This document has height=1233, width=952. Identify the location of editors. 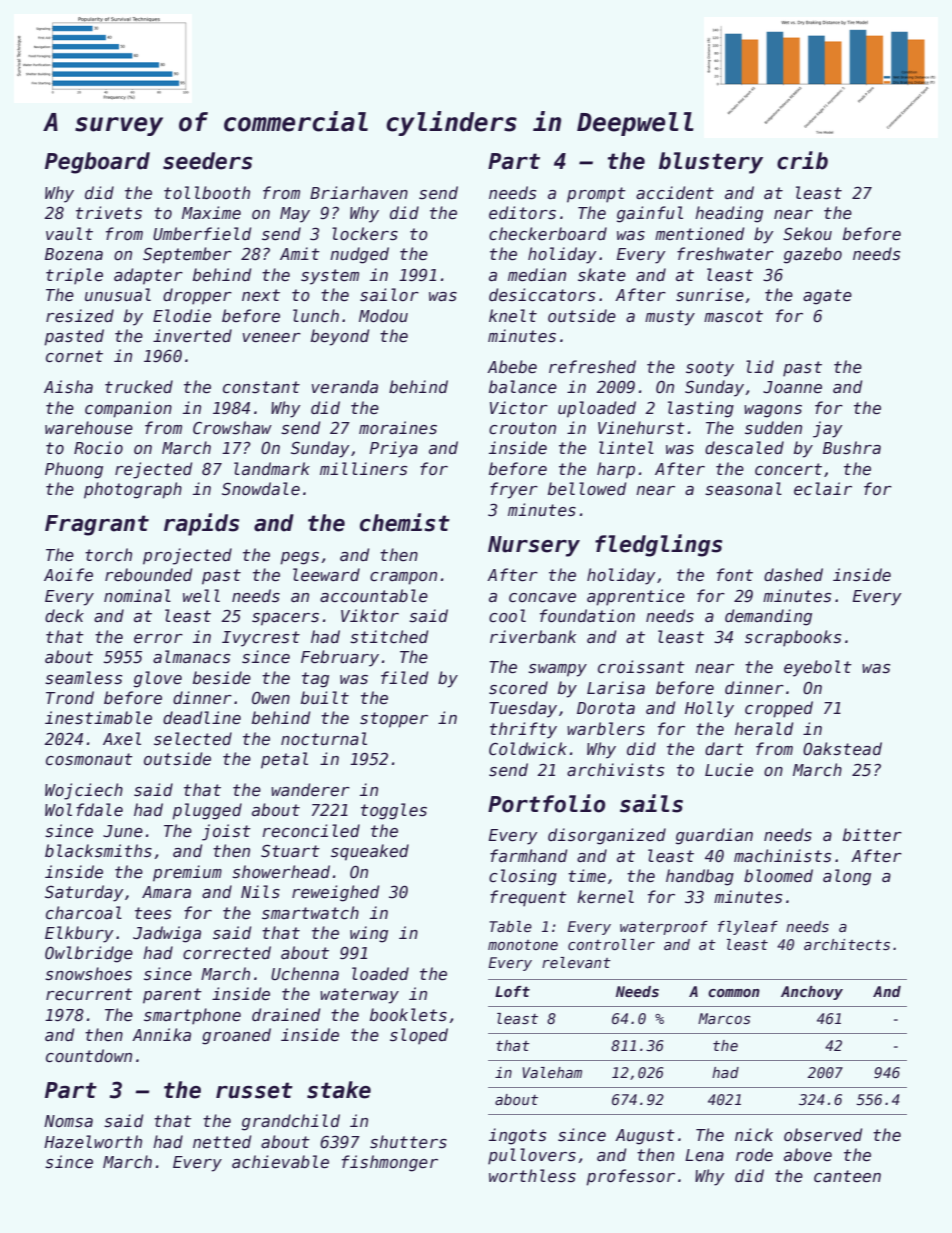
(522, 213).
